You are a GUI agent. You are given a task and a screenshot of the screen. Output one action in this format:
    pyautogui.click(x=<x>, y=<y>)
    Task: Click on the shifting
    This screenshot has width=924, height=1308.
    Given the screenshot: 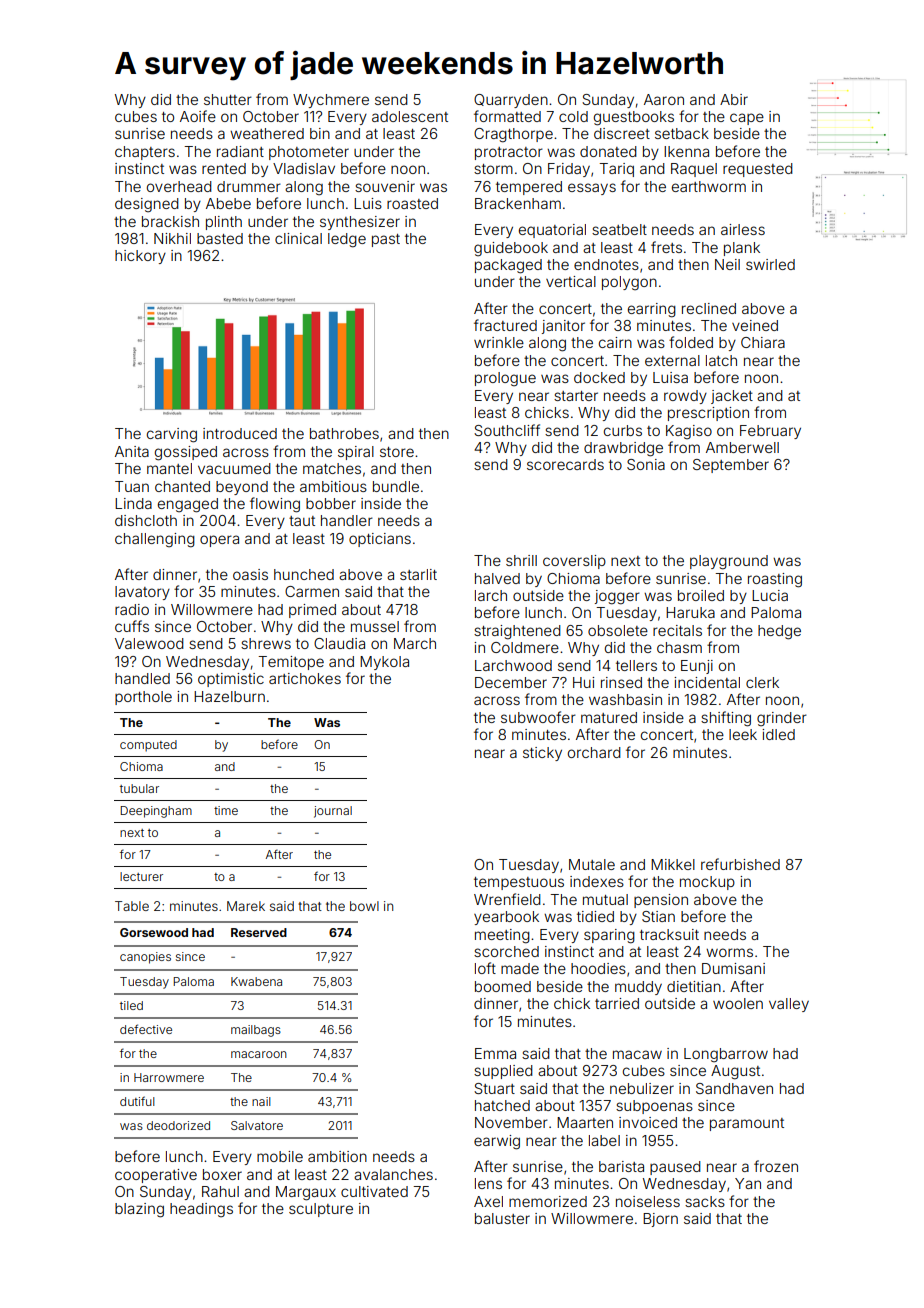 What is the action you would take?
    pyautogui.click(x=726, y=719)
